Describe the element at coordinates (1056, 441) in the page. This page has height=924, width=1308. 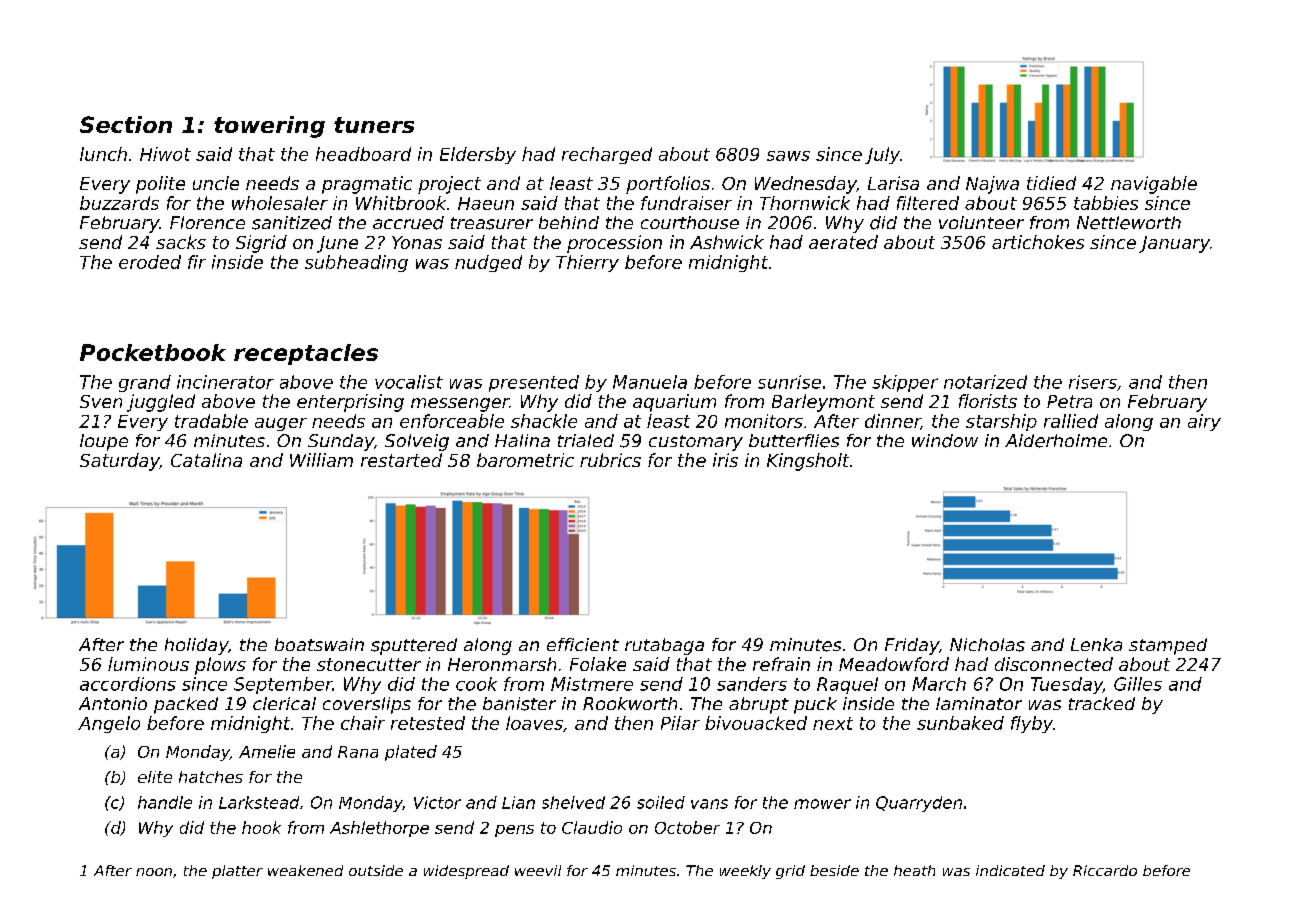
I see `Alderholme` at that location.
